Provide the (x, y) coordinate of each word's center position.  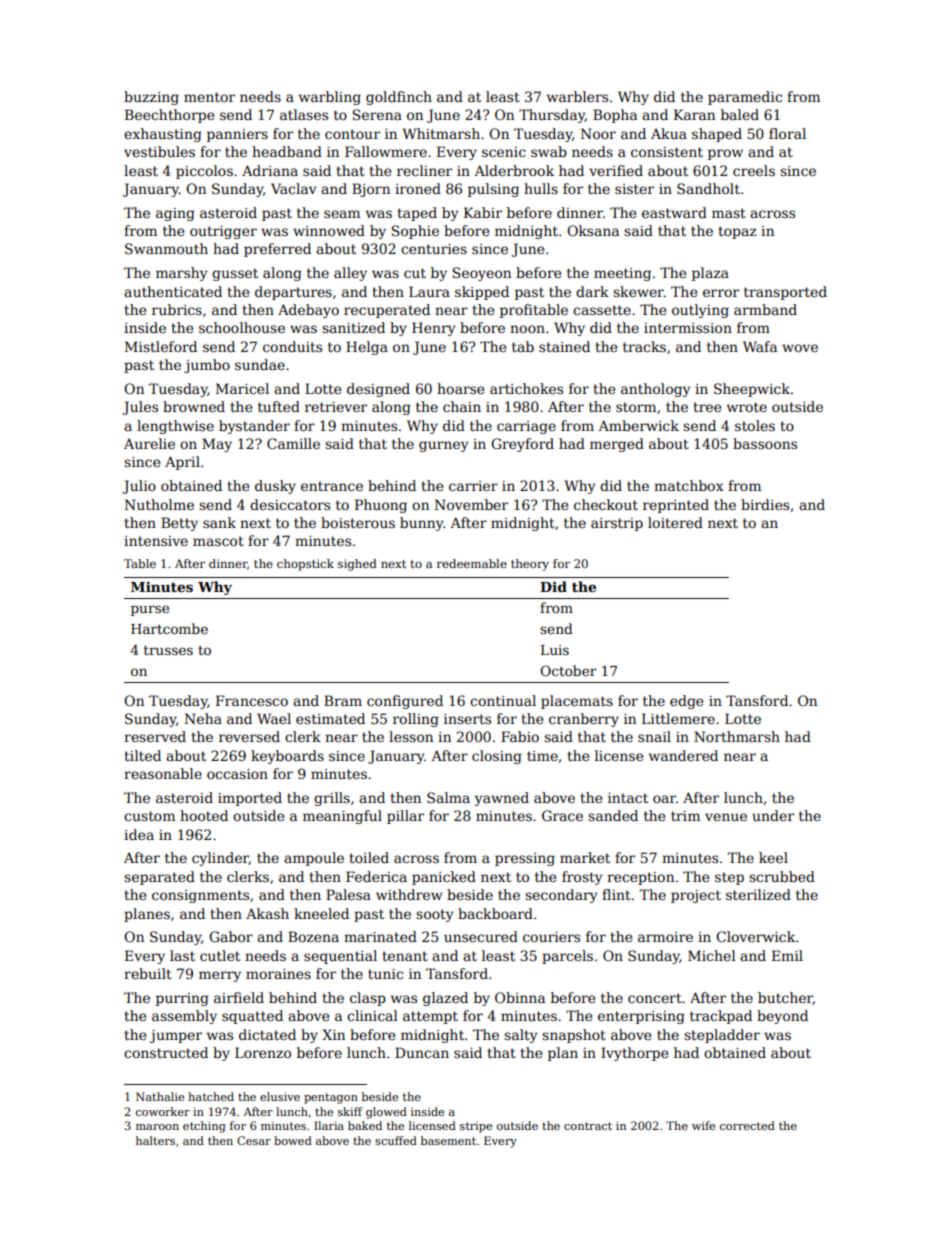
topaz (737, 232)
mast (729, 213)
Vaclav (294, 188)
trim (685, 816)
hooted (204, 815)
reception (640, 878)
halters (155, 1140)
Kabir (483, 212)
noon (527, 329)
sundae (260, 364)
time (542, 756)
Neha (203, 718)
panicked (444, 878)
